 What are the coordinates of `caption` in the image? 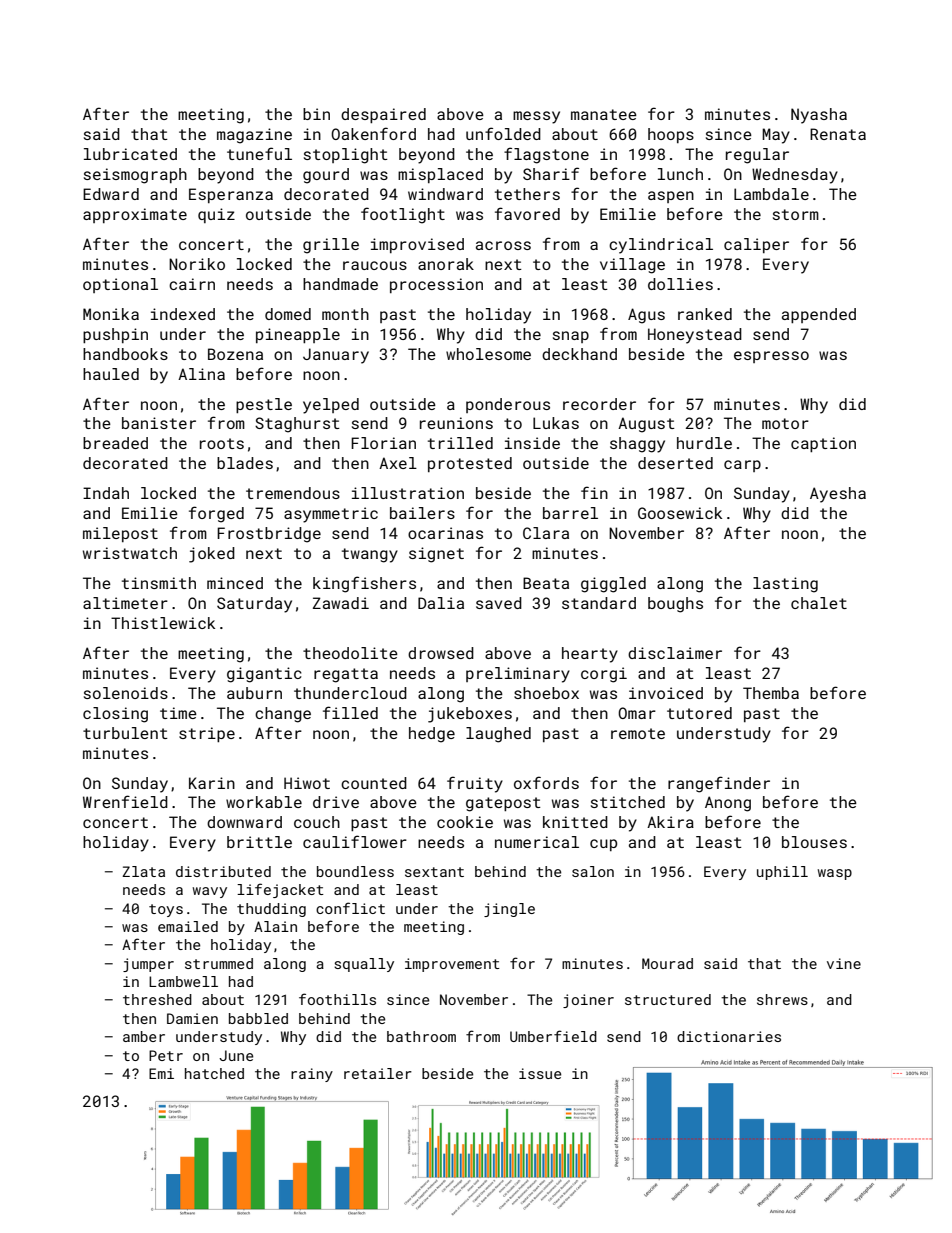 It's located at (823, 444).
